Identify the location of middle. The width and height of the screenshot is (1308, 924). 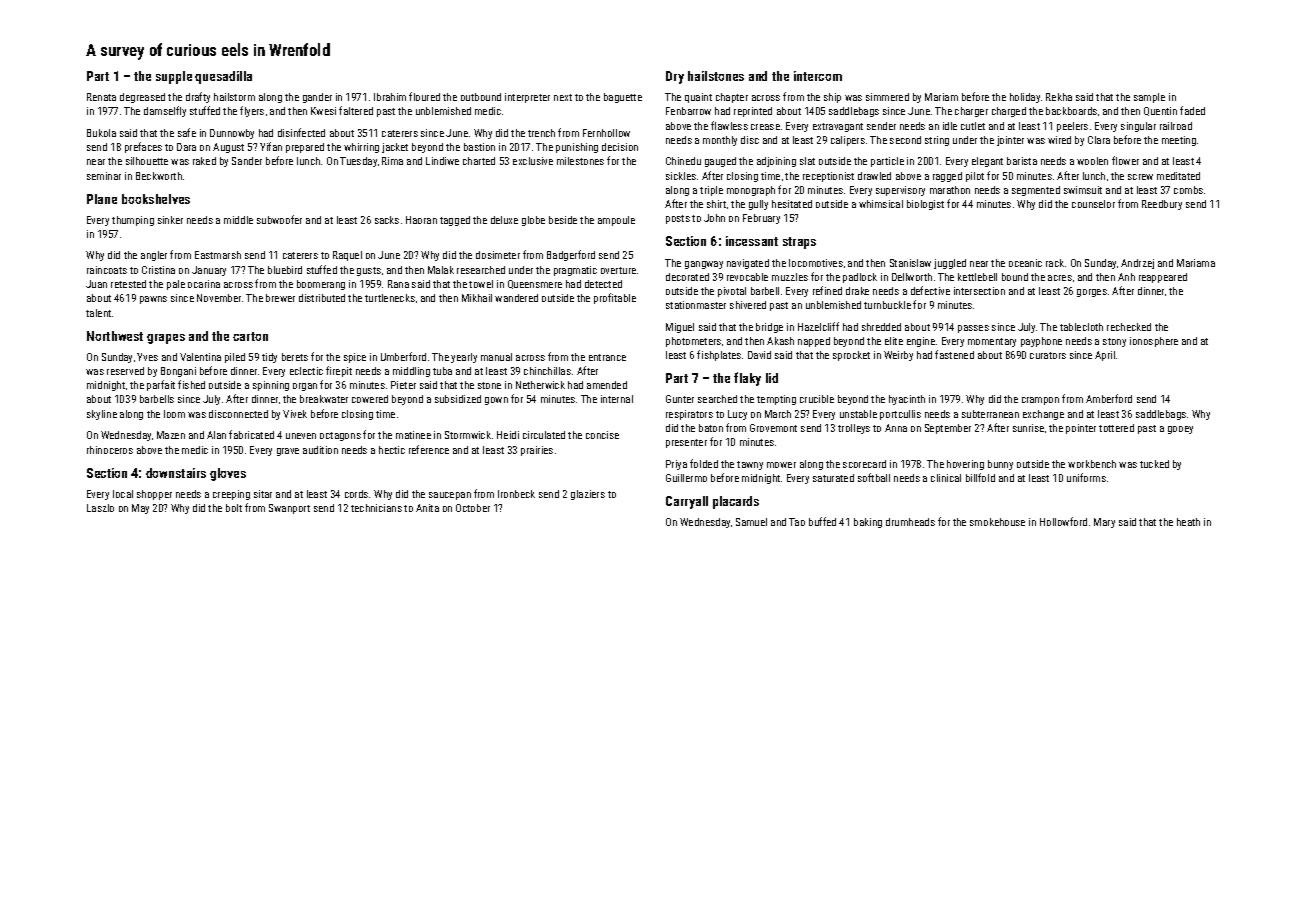
(238, 220).
